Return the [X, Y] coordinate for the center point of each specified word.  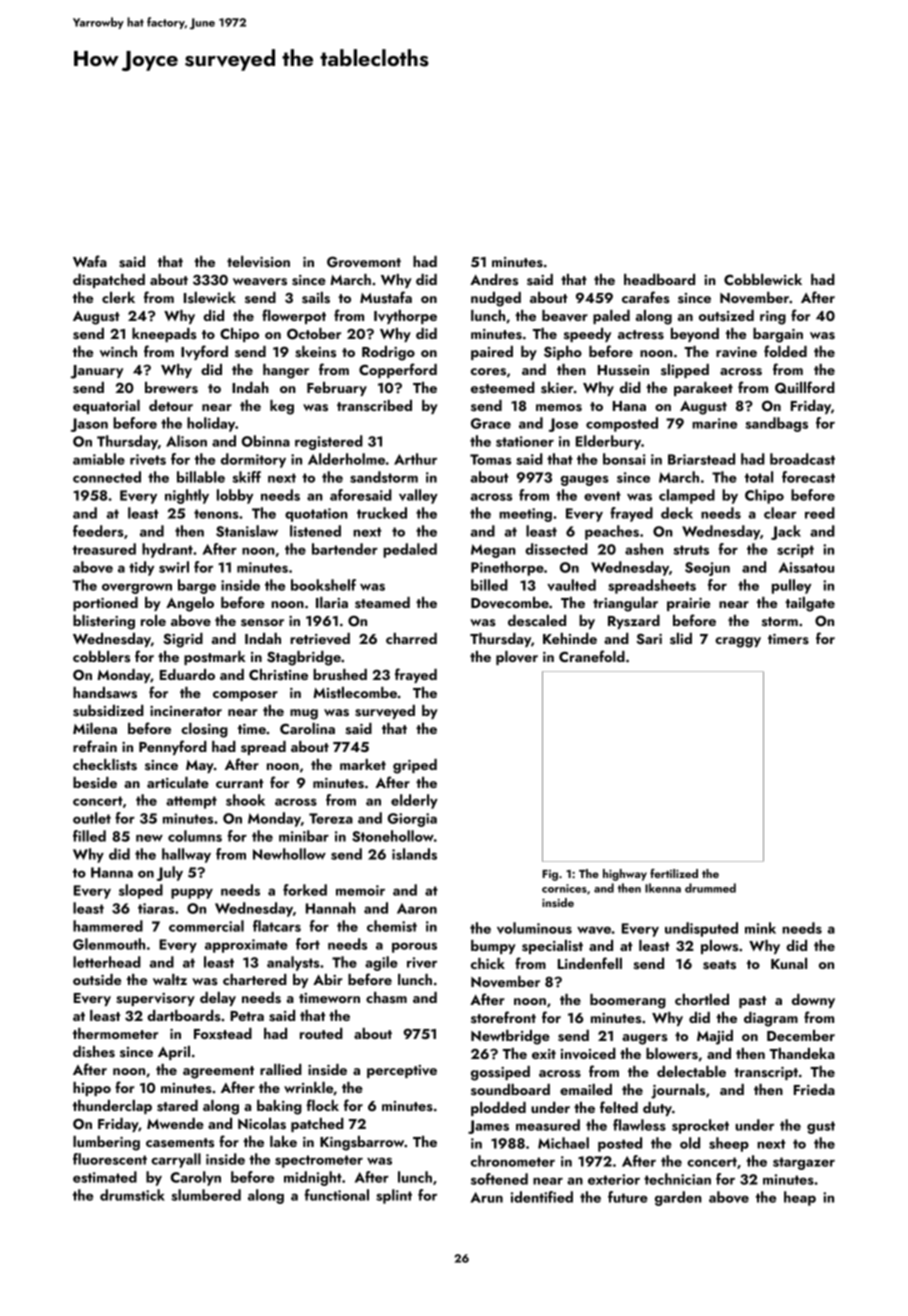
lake [283, 1141]
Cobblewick [763, 279]
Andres [494, 280]
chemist [392, 926]
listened [315, 531]
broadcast [802, 459]
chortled [702, 999]
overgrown [137, 589]
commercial [206, 926]
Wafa [90, 261]
